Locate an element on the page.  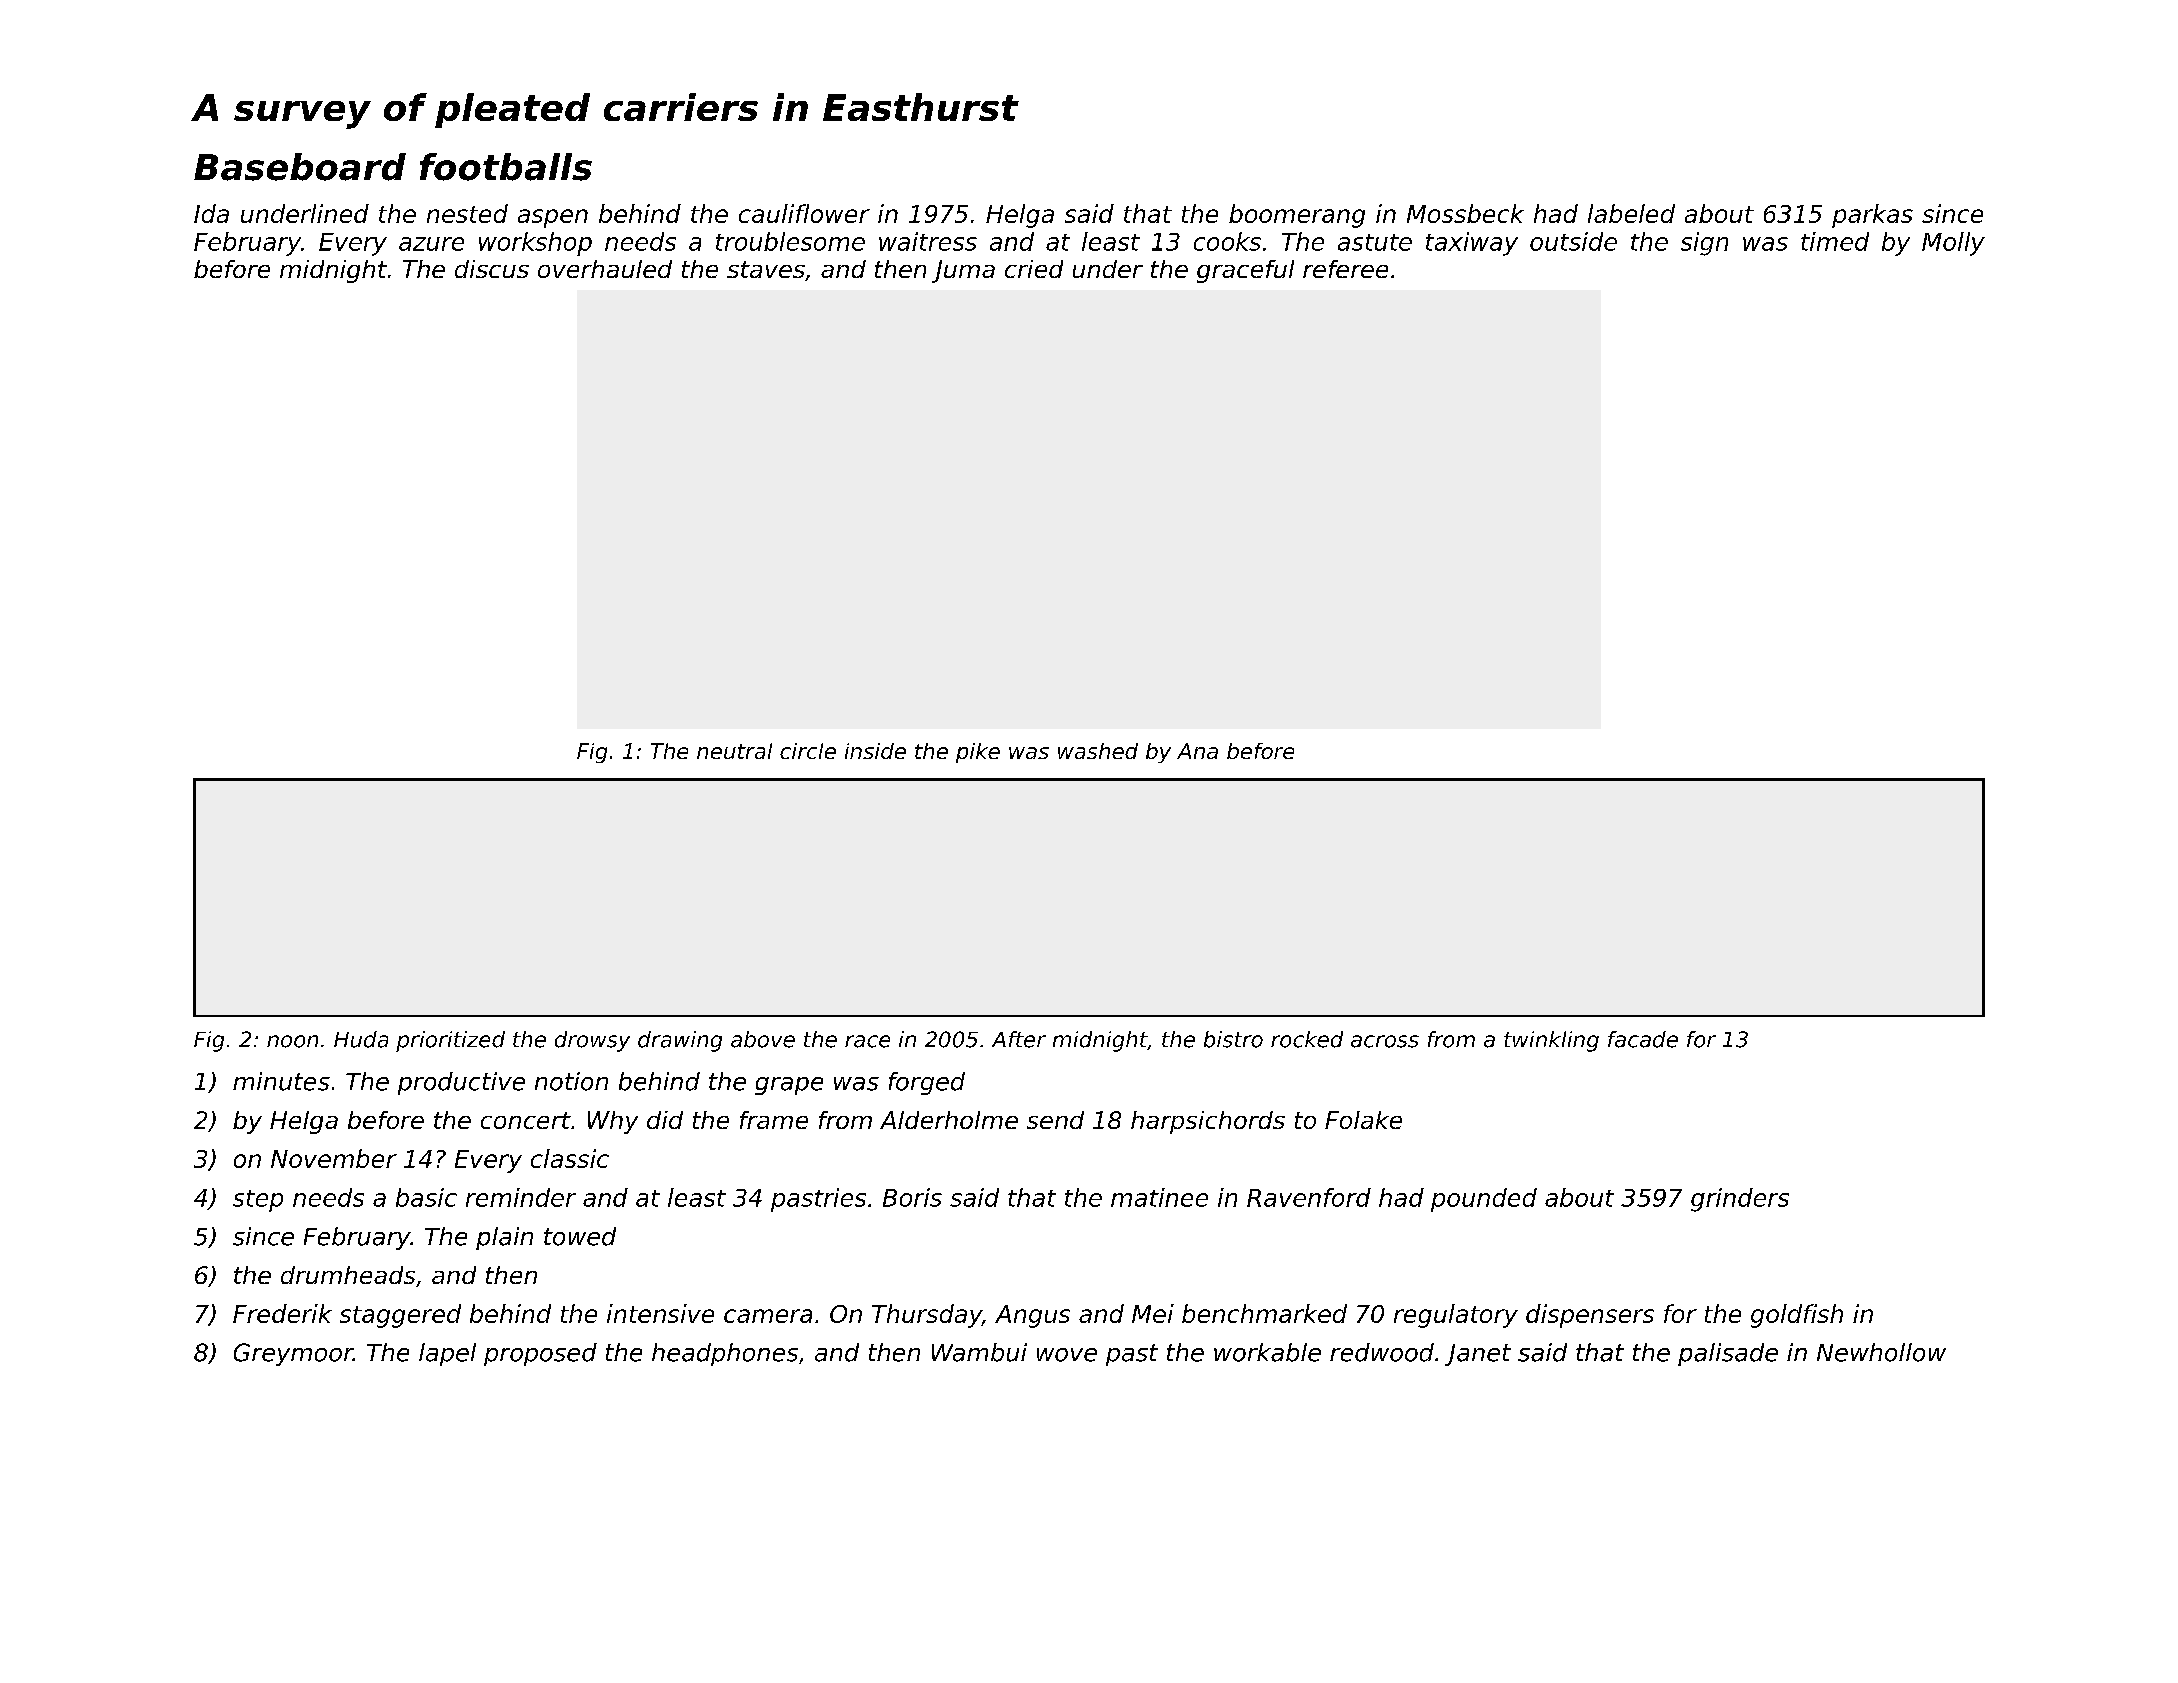
taxiway is located at coordinates (1472, 244).
